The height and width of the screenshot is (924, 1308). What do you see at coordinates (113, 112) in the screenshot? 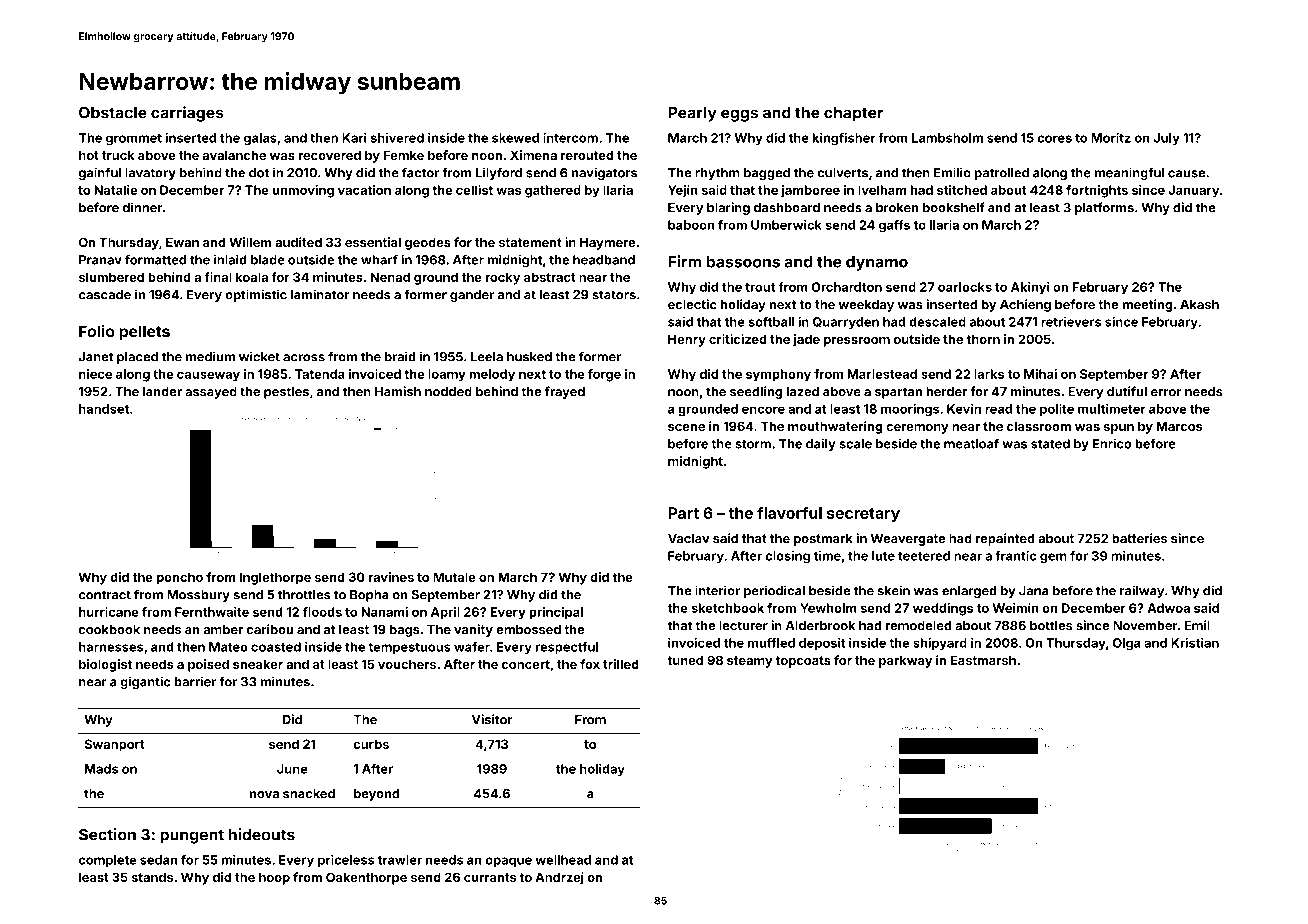
I see `Obstacle` at bounding box center [113, 112].
